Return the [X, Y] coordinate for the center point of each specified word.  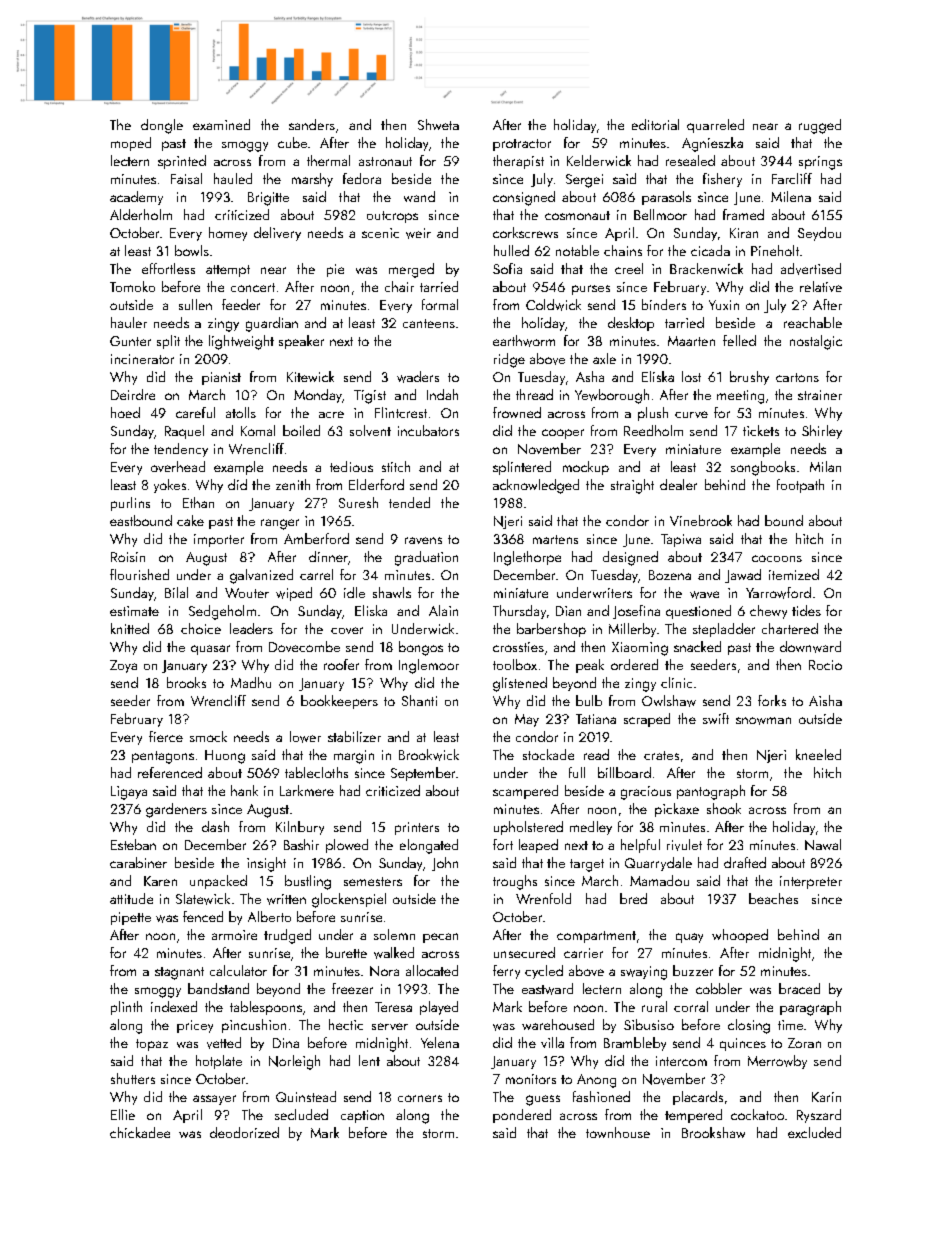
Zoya [123, 666]
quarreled [715, 126]
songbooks [763, 468]
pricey [195, 1026]
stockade [548, 754]
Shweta [438, 124]
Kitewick [310, 376]
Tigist [370, 397]
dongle [162, 126]
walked [394, 953]
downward [810, 647]
